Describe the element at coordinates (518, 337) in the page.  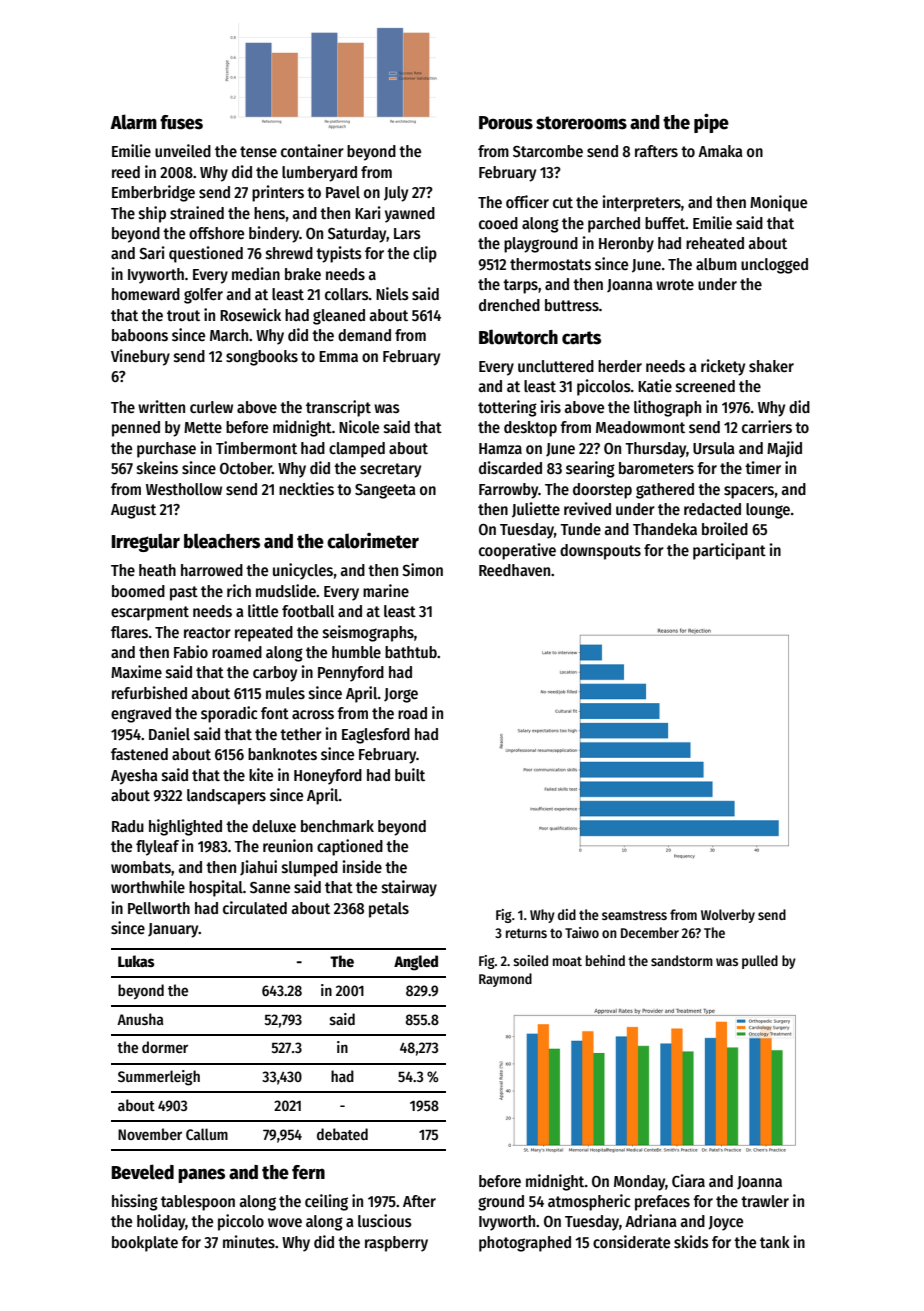
I see `Blowtorch` at that location.
